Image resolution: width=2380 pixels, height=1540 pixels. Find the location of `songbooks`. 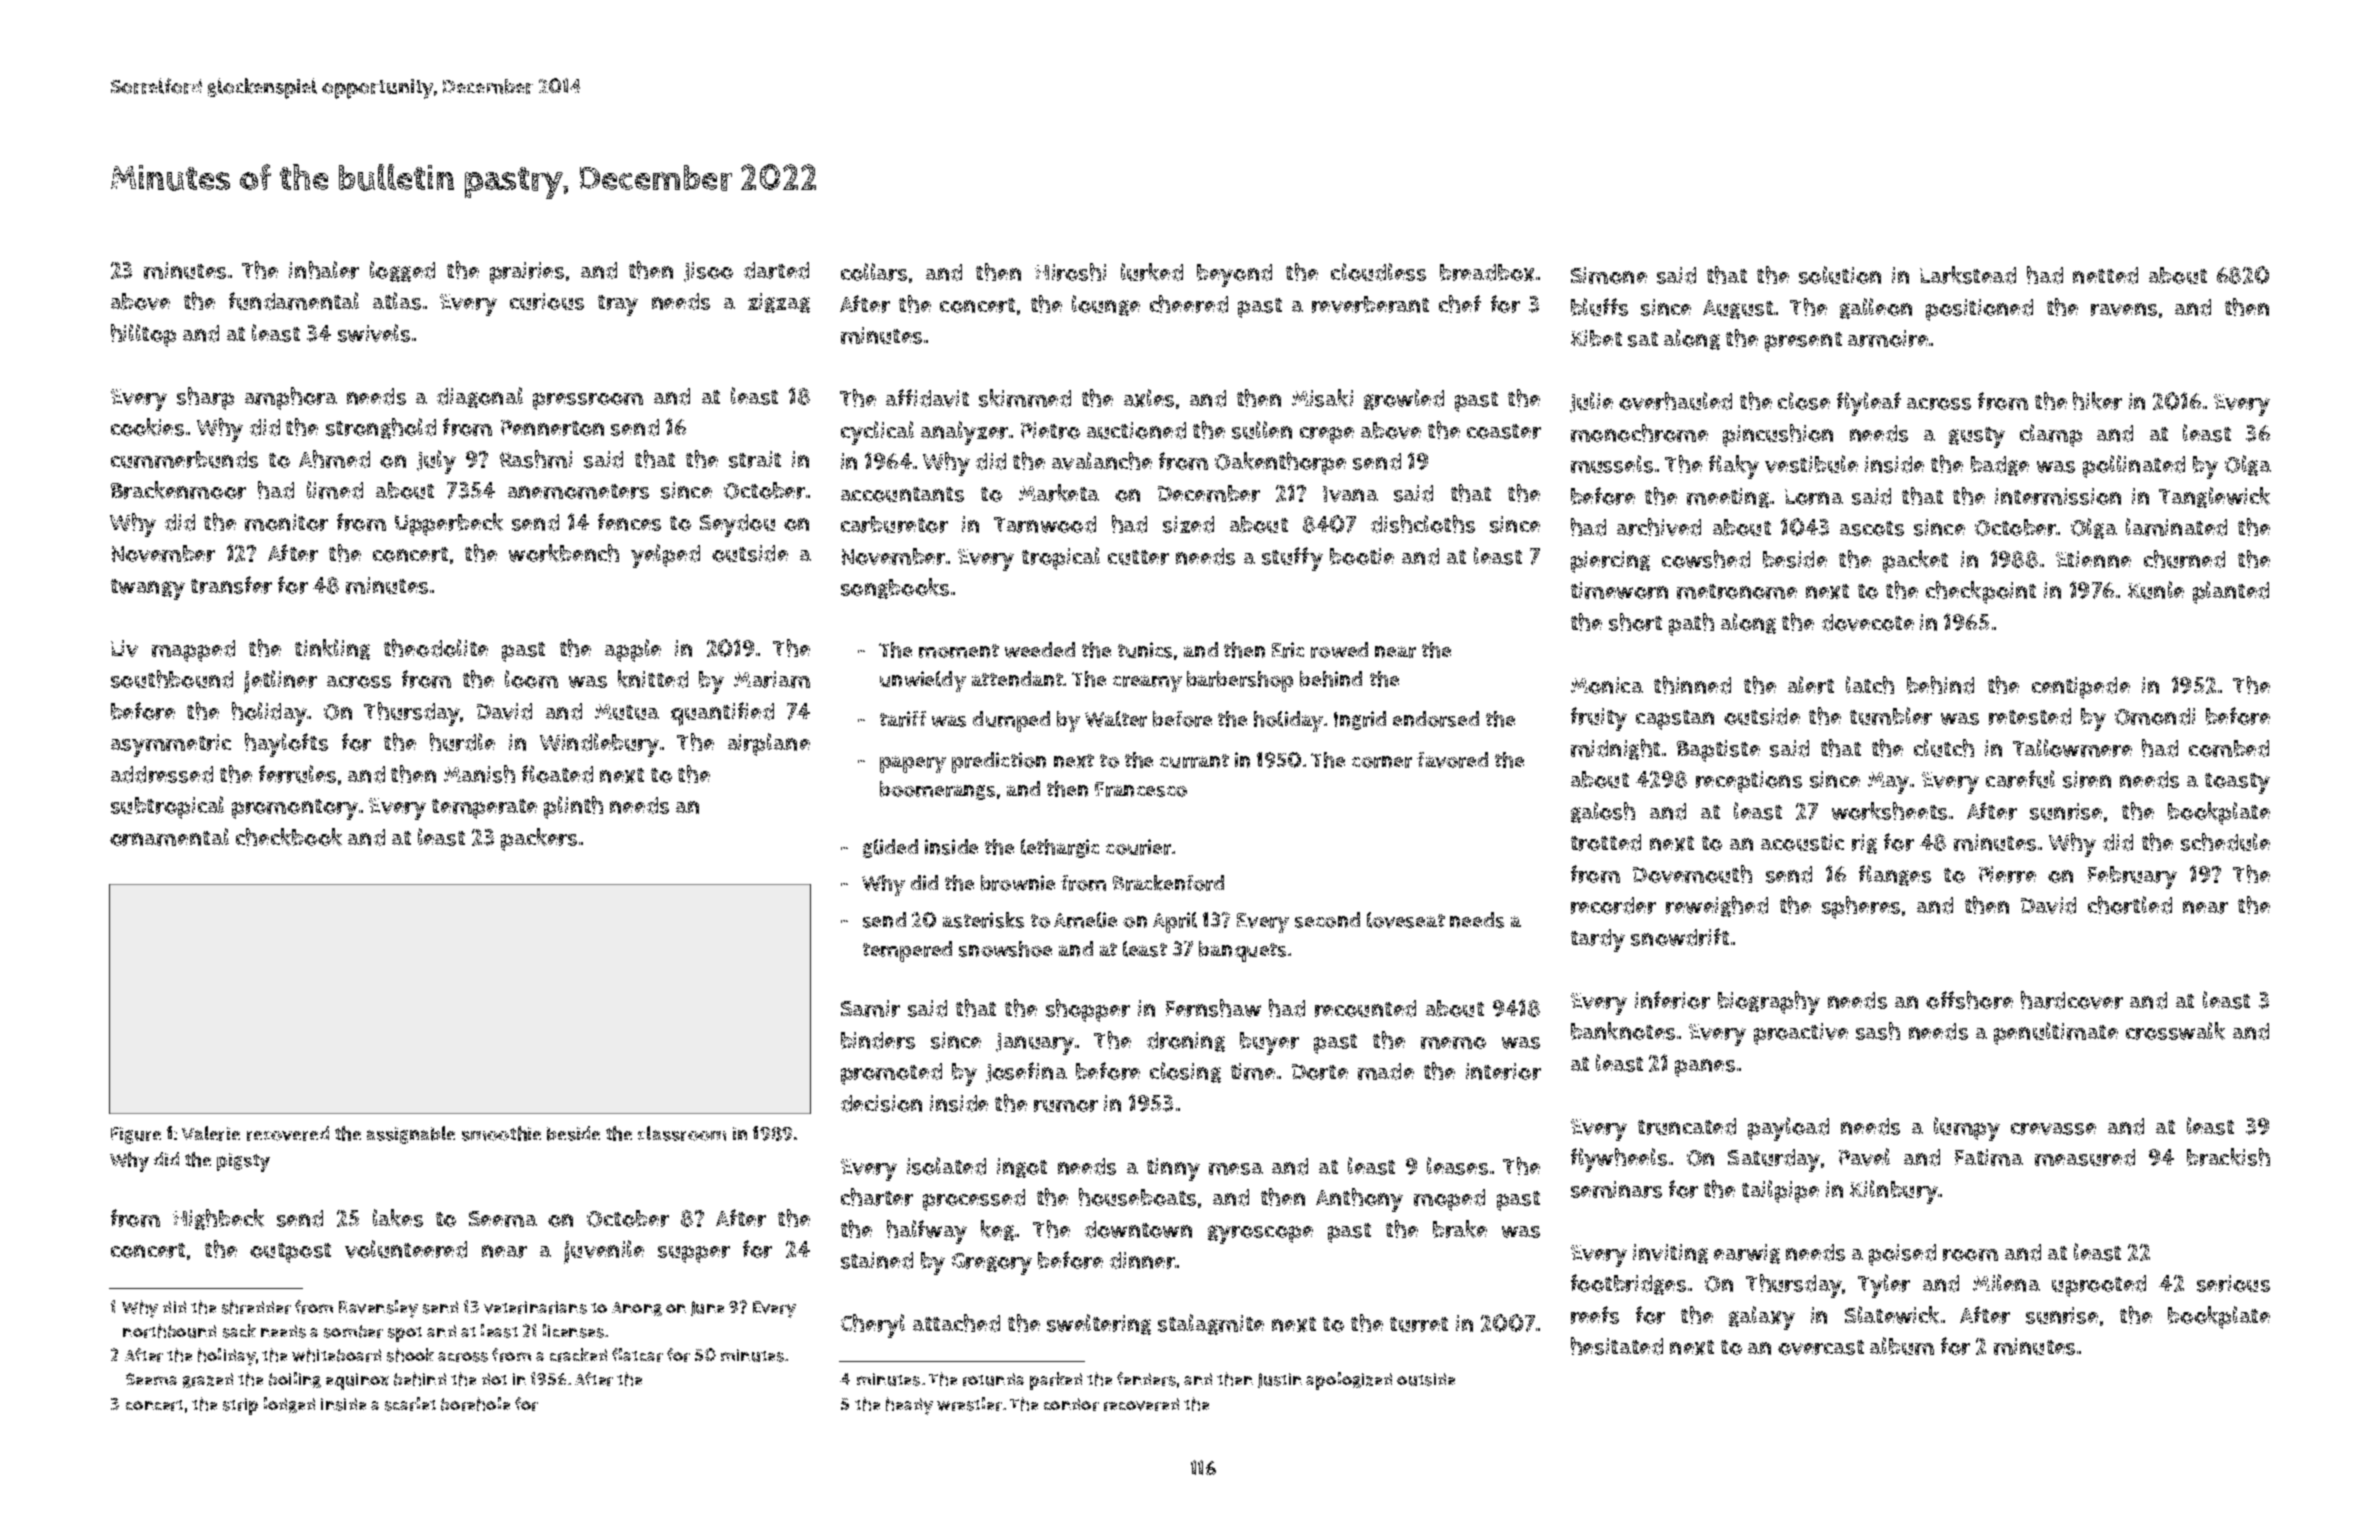

songbooks is located at coordinates (895, 588).
